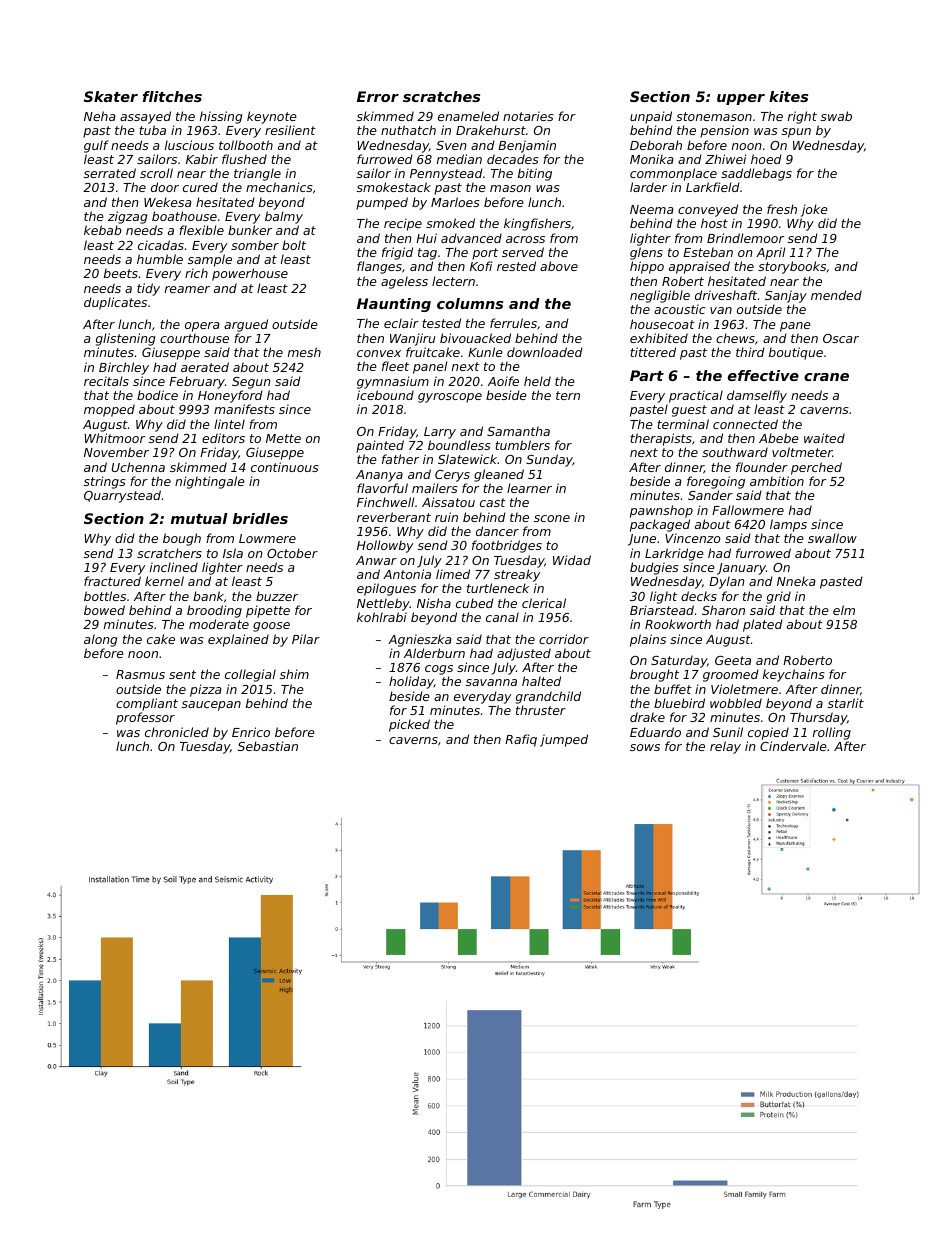 The width and height of the document is (952, 1233). Describe the element at coordinates (471, 238) in the document. I see `advanced` at that location.
